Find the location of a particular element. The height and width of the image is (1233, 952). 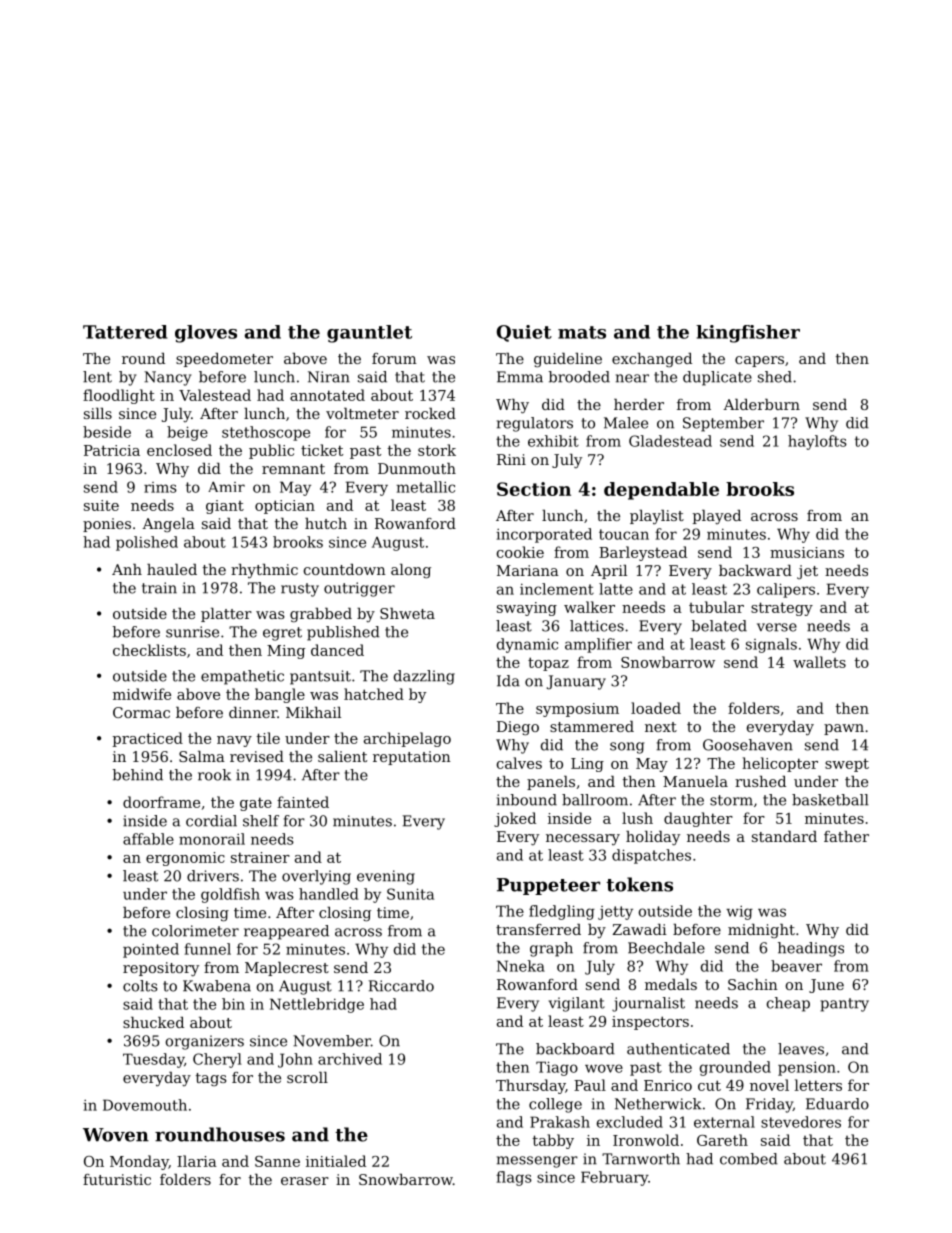

Quiet is located at coordinates (524, 333).
